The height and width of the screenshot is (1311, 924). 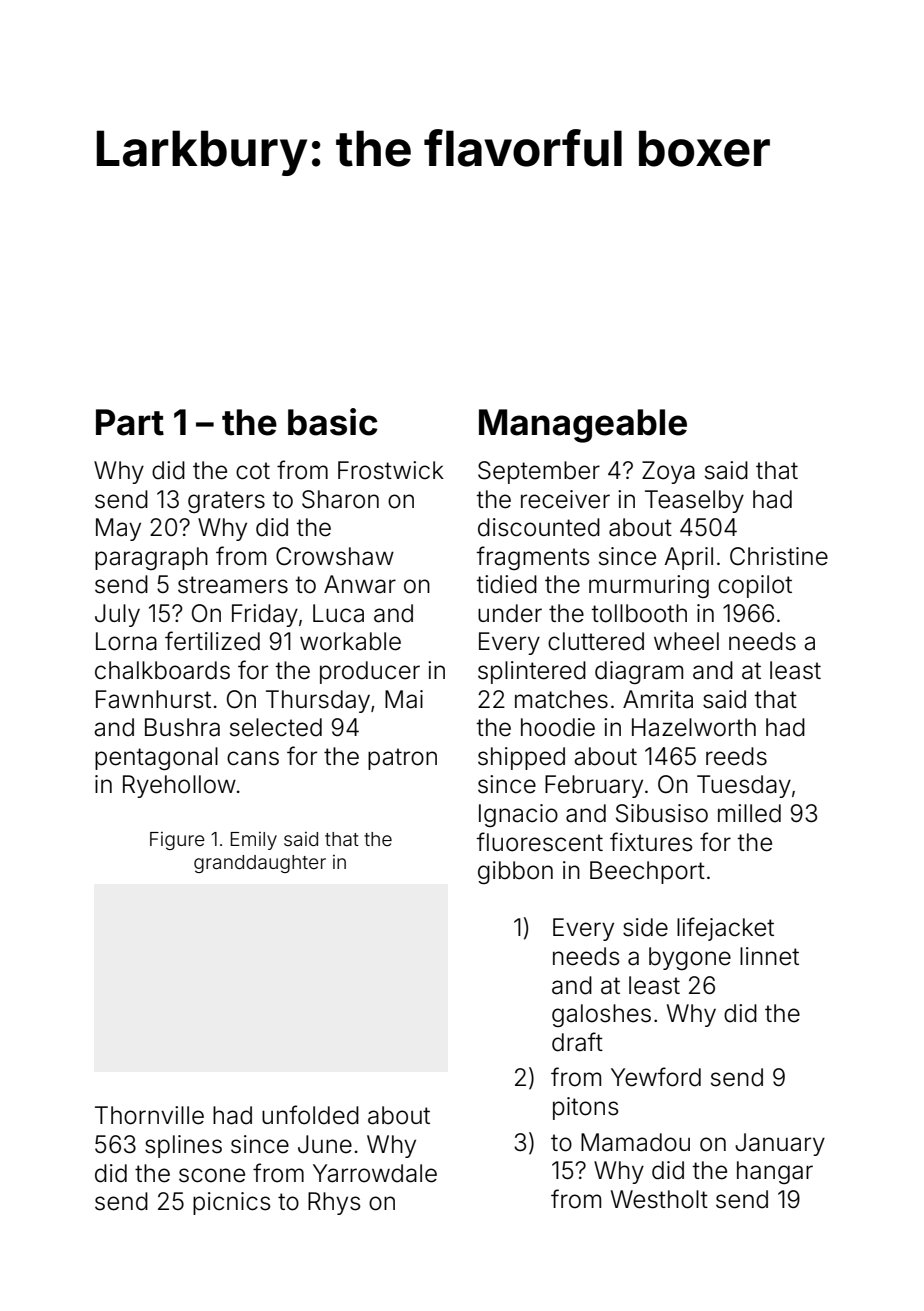 What do you see at coordinates (130, 422) in the screenshot?
I see `Part` at bounding box center [130, 422].
